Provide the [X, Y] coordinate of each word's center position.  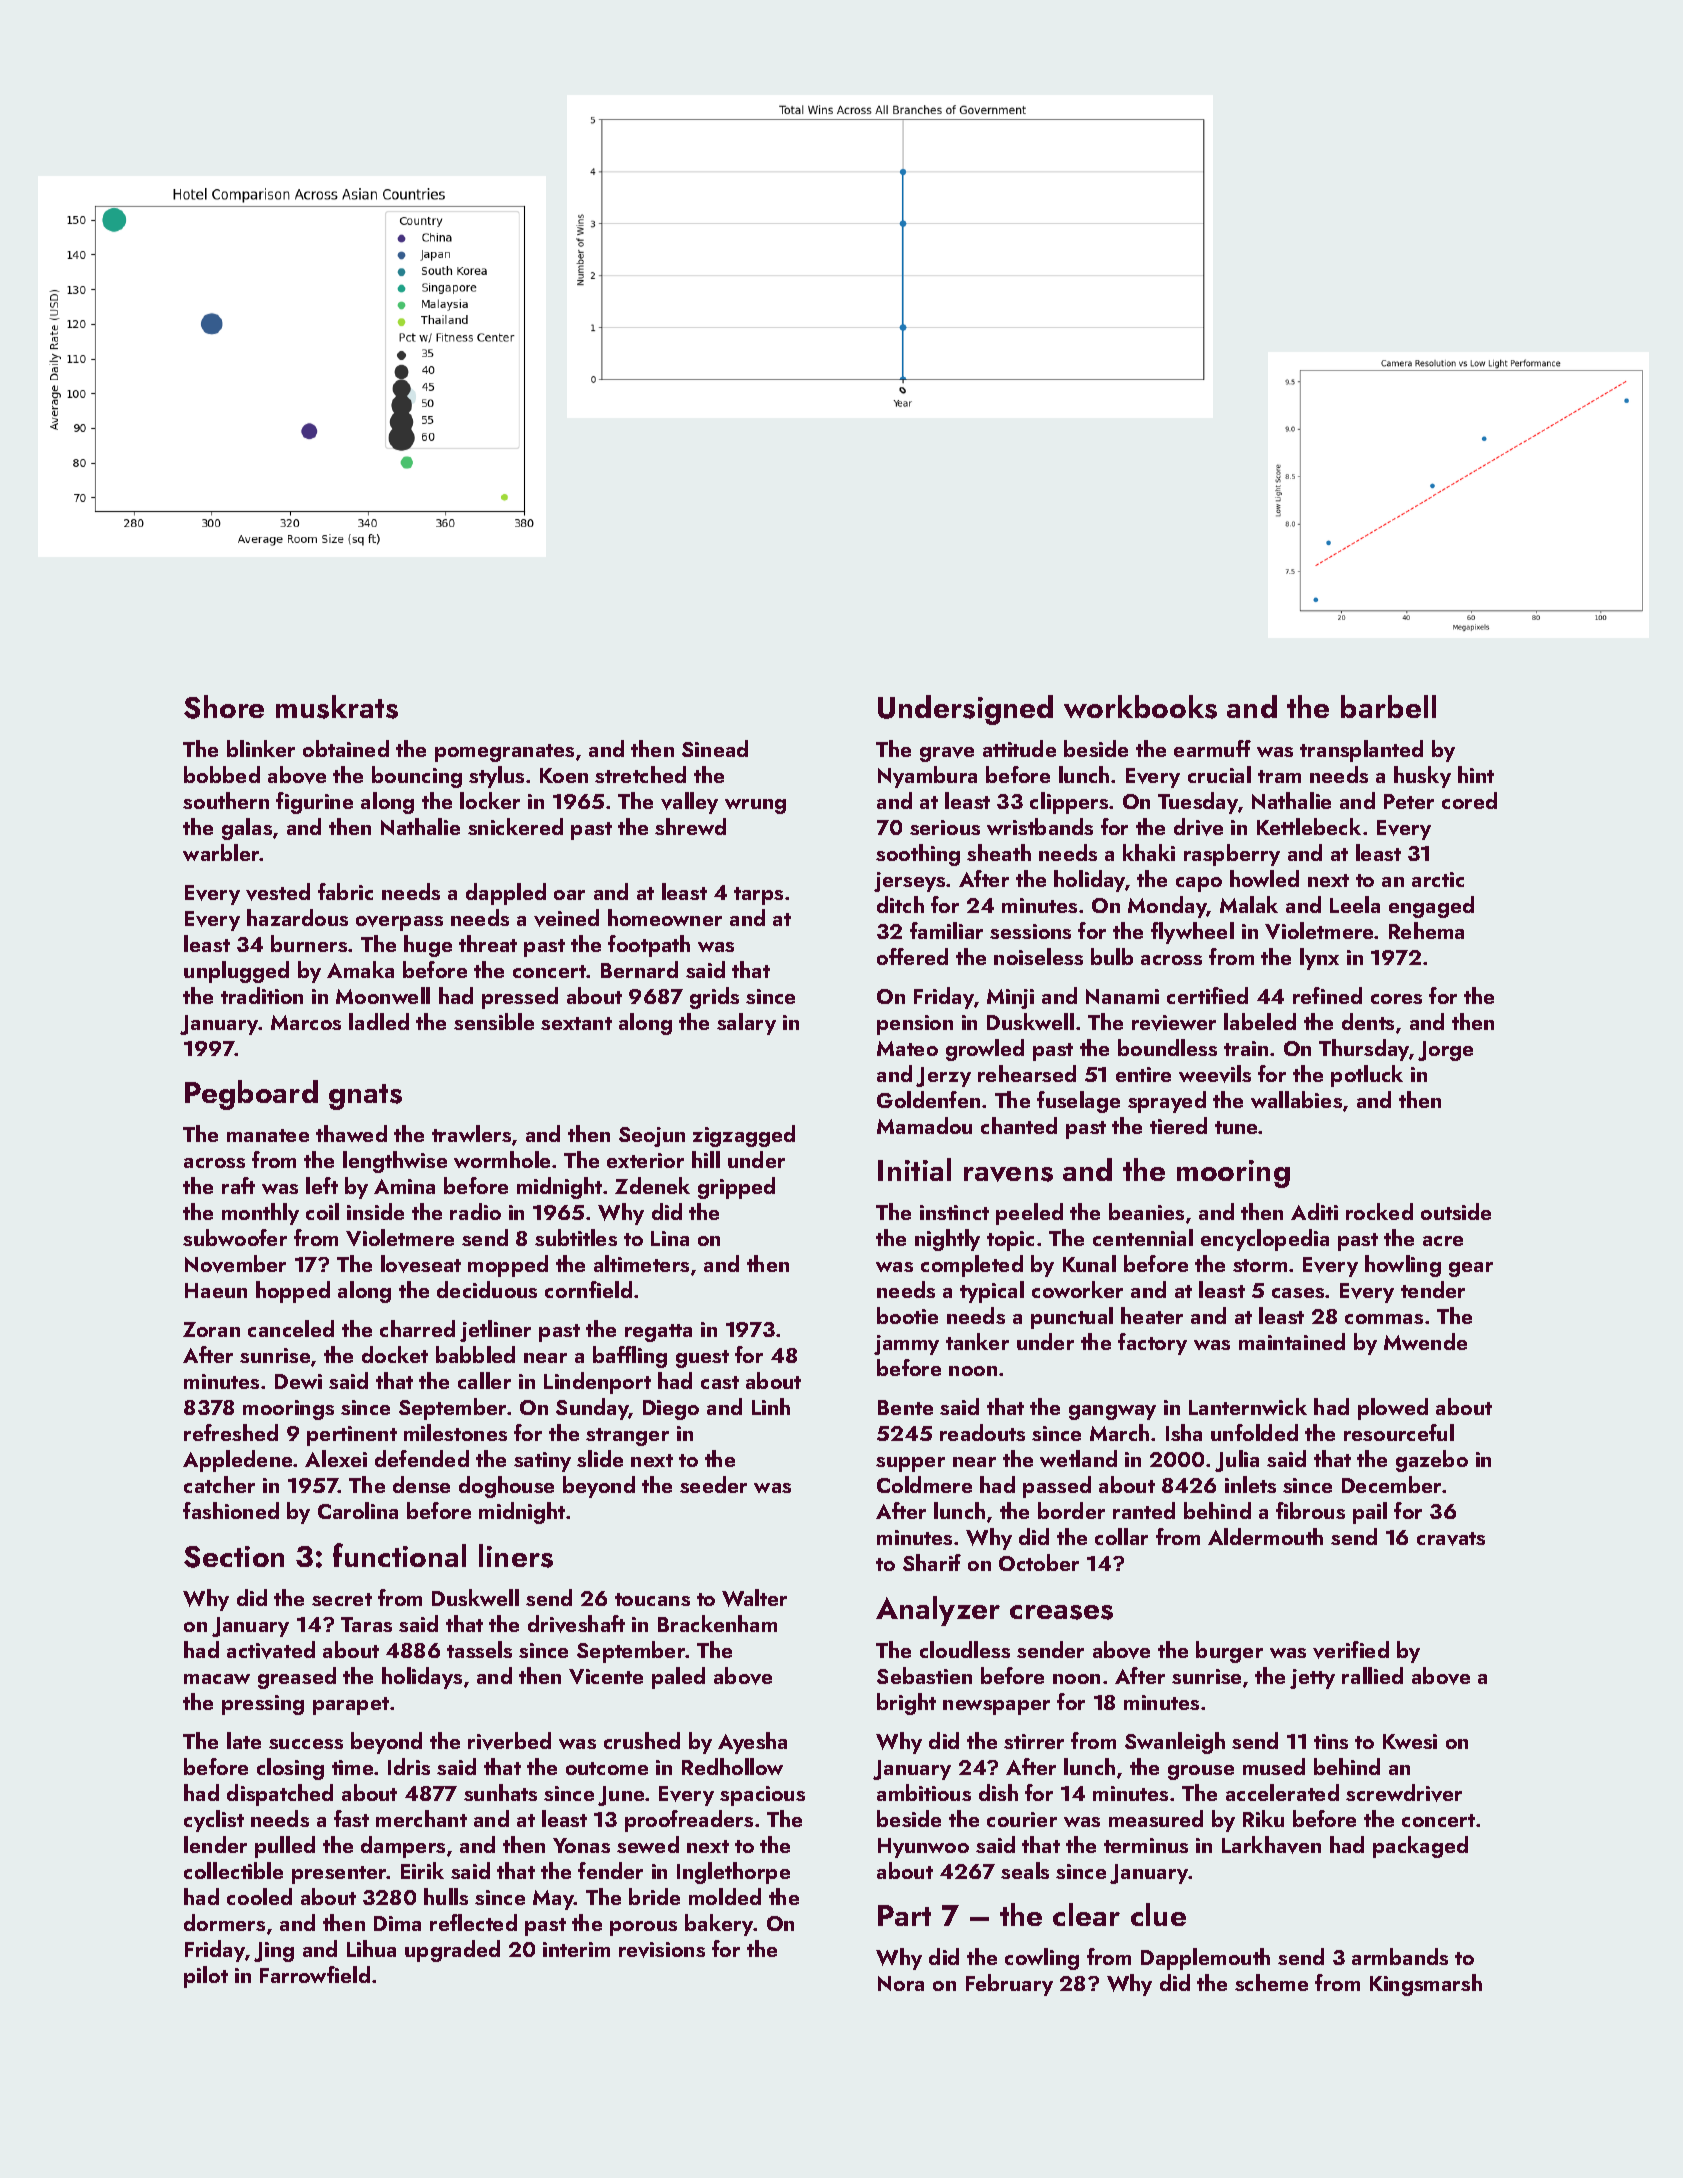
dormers [224, 1922]
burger [1229, 1652]
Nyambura [927, 777]
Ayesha [752, 1743]
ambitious [924, 1792]
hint [1476, 774]
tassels [479, 1649]
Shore [224, 707]
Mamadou [924, 1125]
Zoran [211, 1329]
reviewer [1174, 1023]
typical [992, 1292]
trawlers [471, 1133]
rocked [1379, 1211]
